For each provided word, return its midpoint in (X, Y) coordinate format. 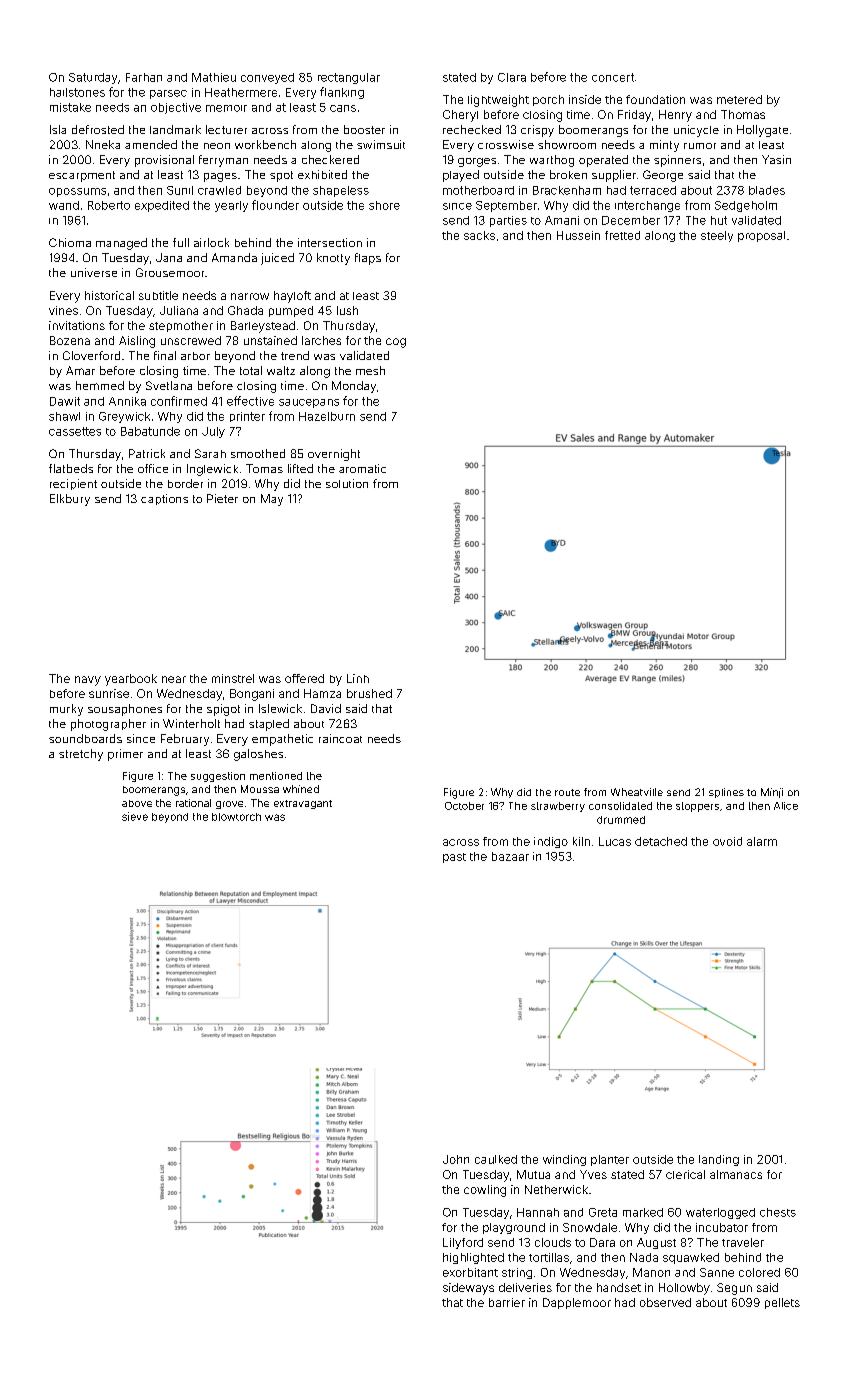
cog (396, 343)
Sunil (180, 190)
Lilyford (463, 1243)
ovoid (727, 841)
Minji (772, 793)
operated (603, 161)
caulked (496, 1159)
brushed (369, 693)
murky (66, 710)
